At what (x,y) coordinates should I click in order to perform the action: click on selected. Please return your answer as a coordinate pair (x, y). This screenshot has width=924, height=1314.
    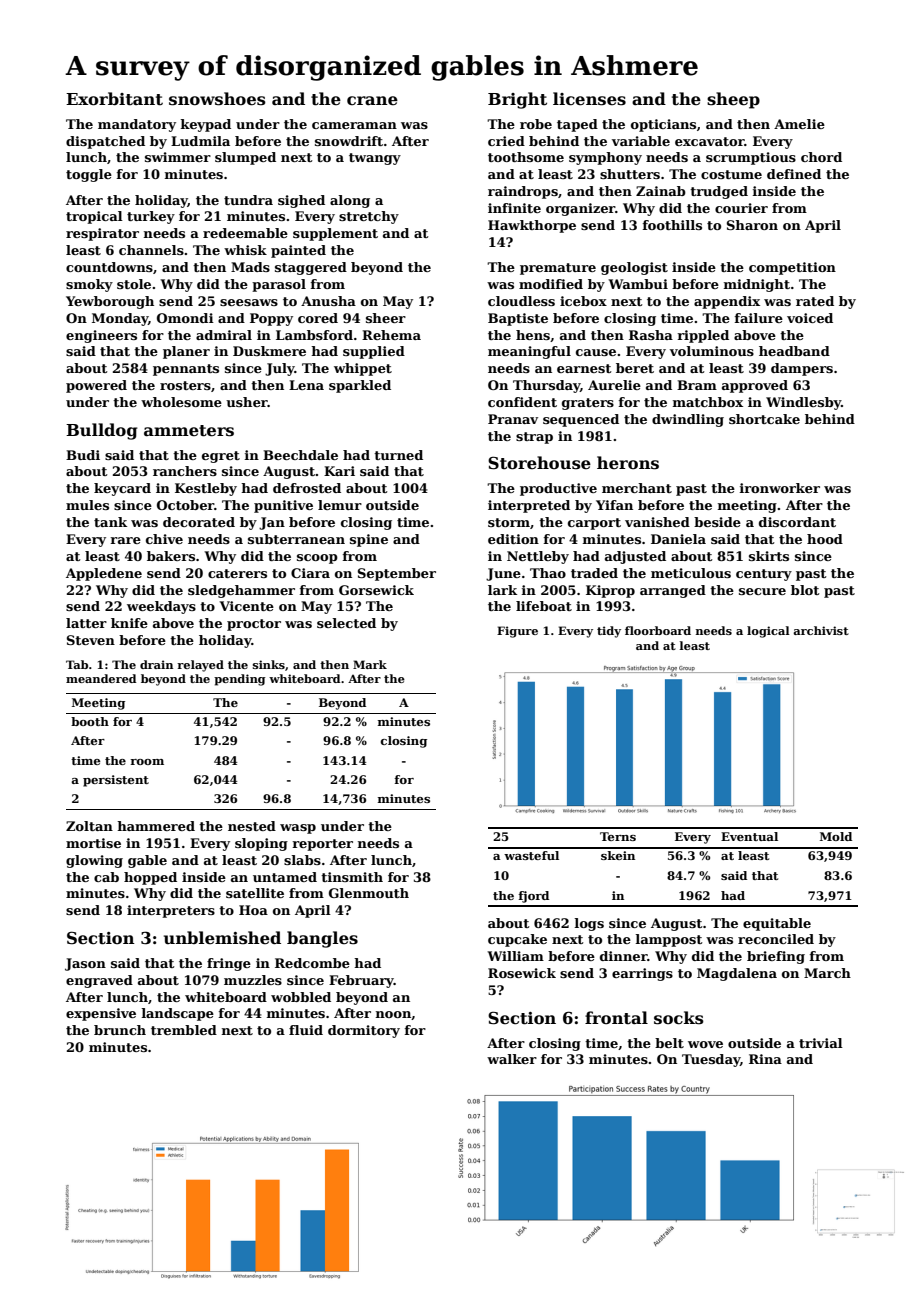
    Looking at the image, I should click on (346, 623).
